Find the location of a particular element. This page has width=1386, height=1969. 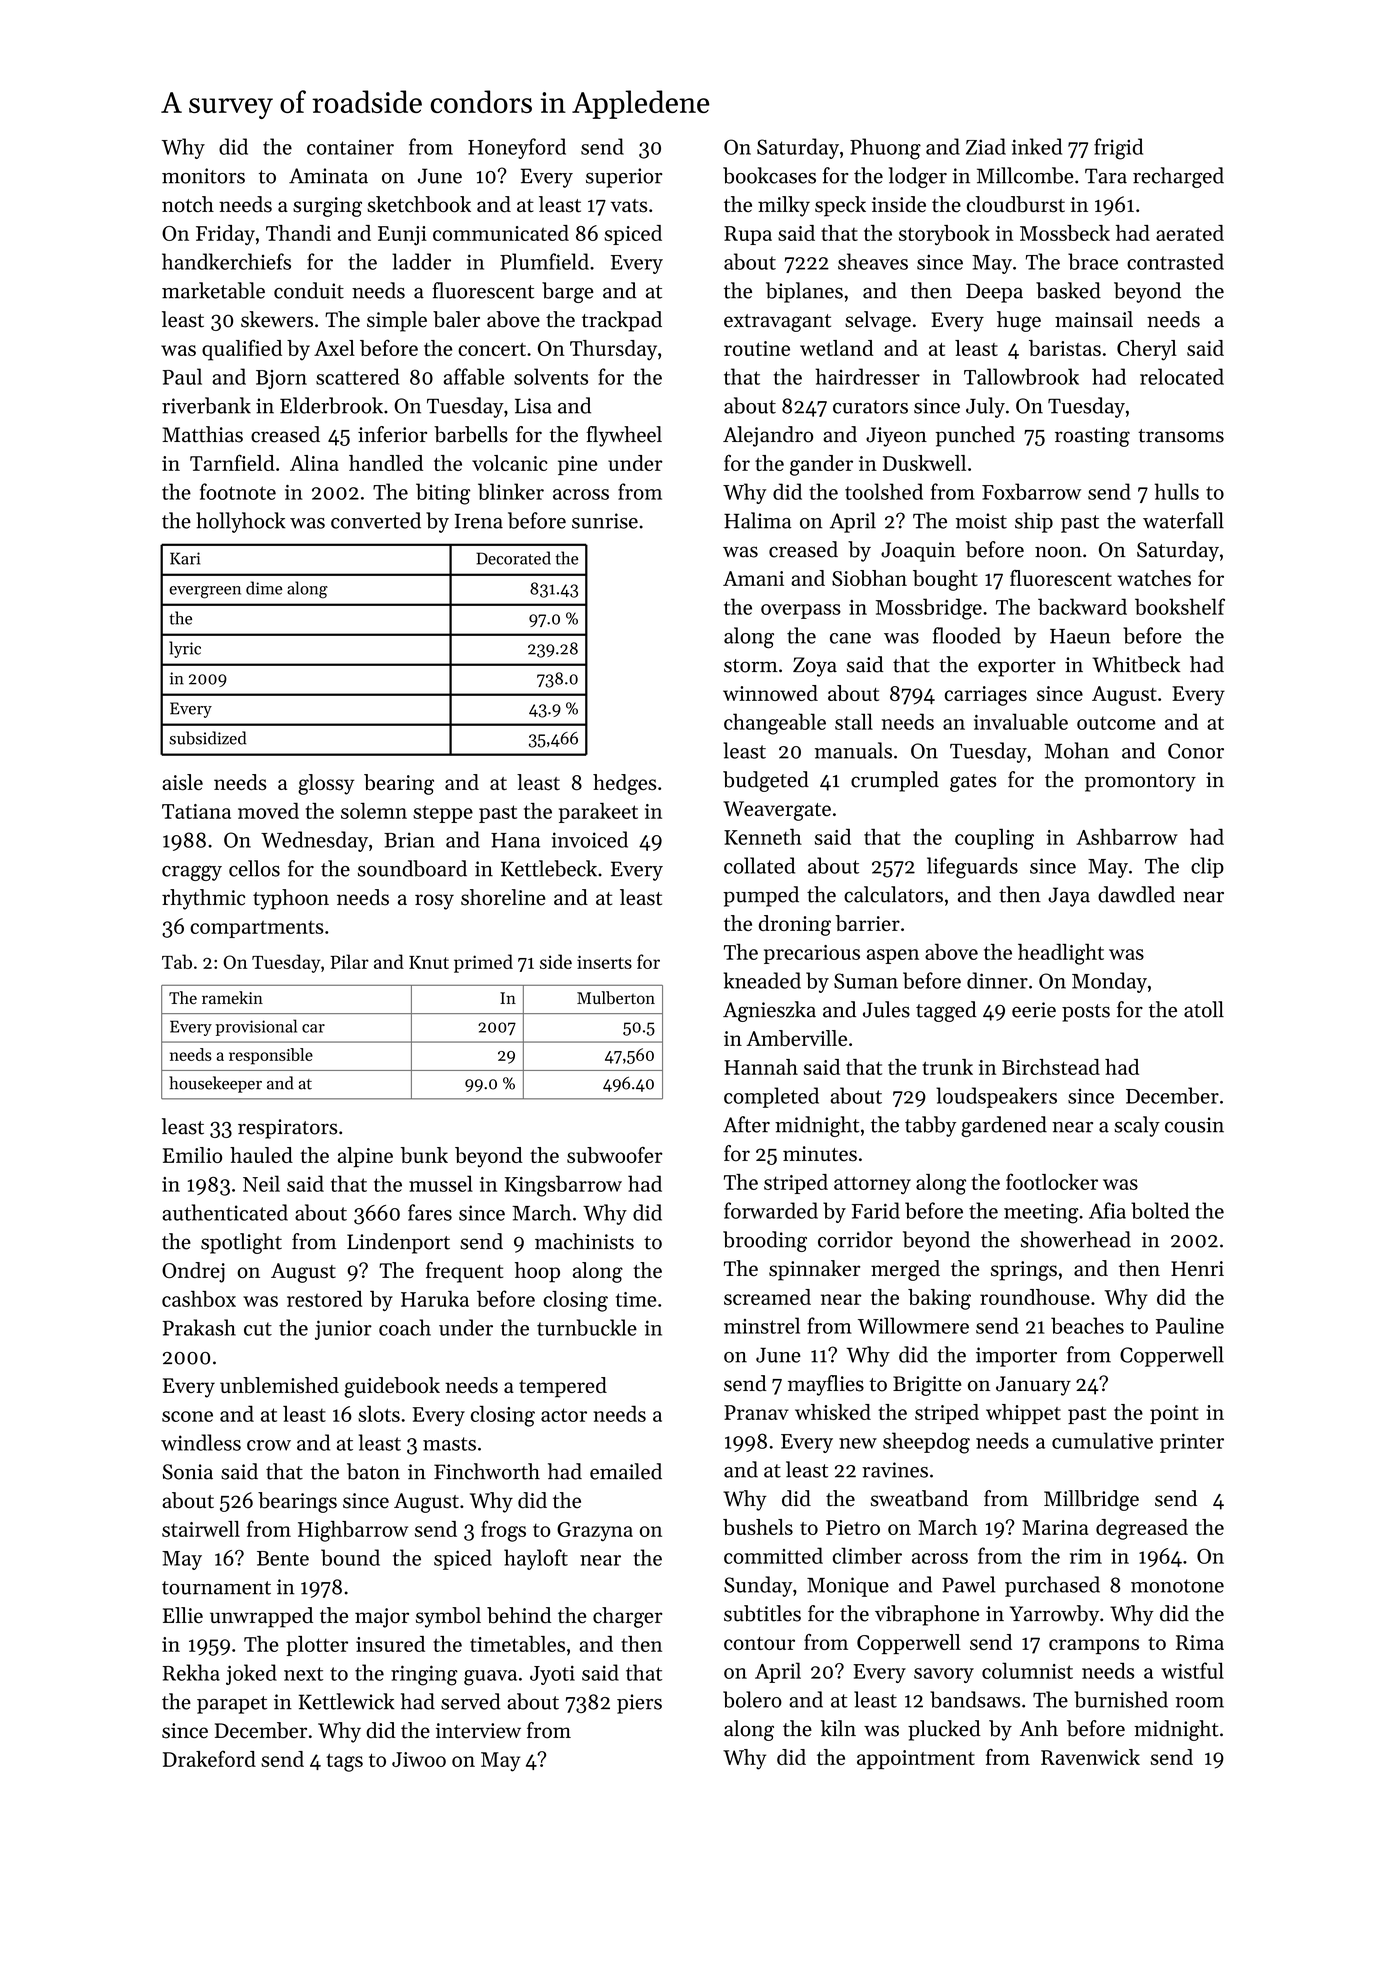

hollyhock is located at coordinates (241, 522).
